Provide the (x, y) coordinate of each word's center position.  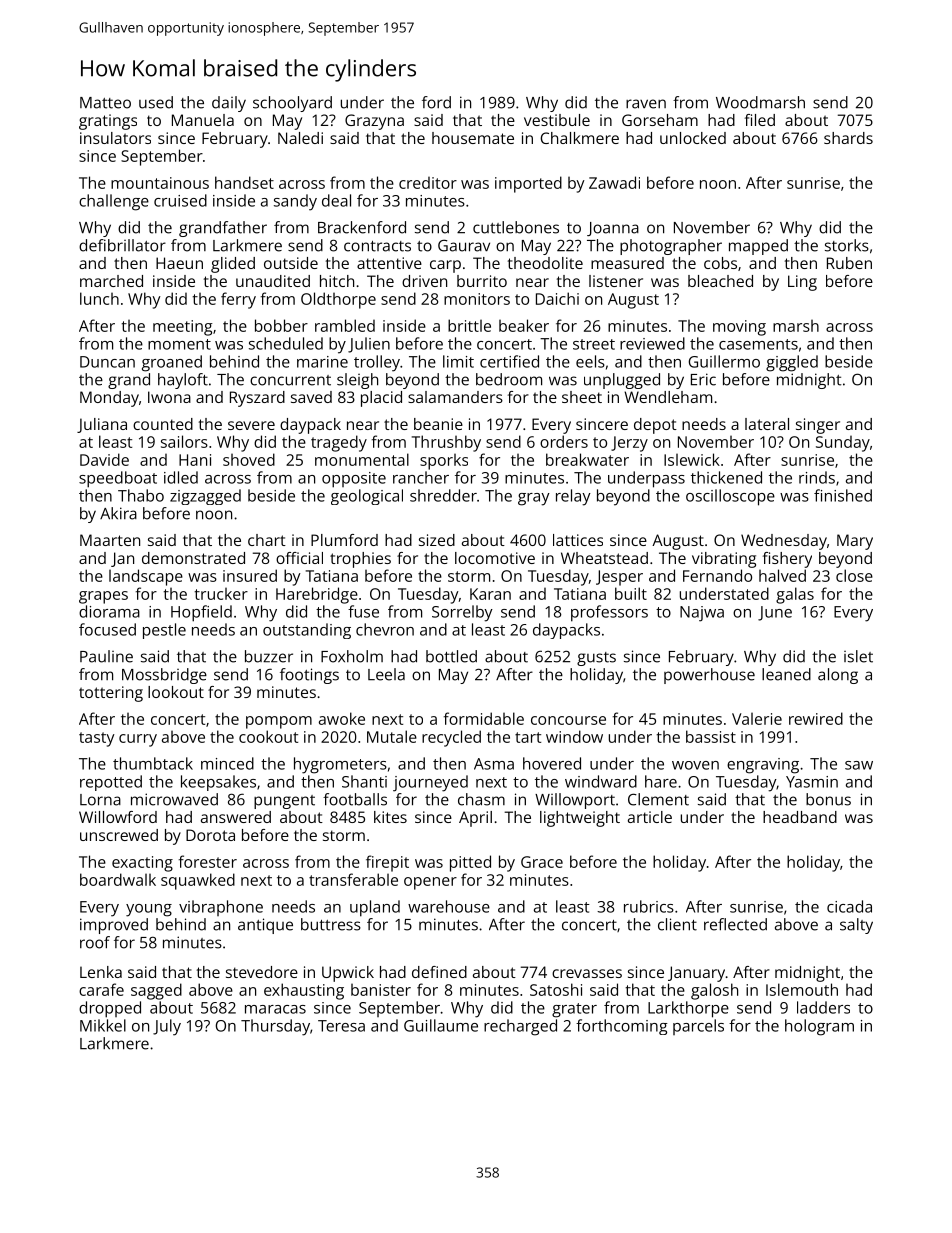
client (677, 924)
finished (843, 495)
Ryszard (257, 399)
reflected (735, 924)
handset (244, 182)
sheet (582, 397)
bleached (720, 281)
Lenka (101, 972)
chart (267, 540)
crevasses (587, 973)
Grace (542, 862)
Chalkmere (579, 138)
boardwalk (118, 879)
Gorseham (660, 120)
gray (534, 499)
